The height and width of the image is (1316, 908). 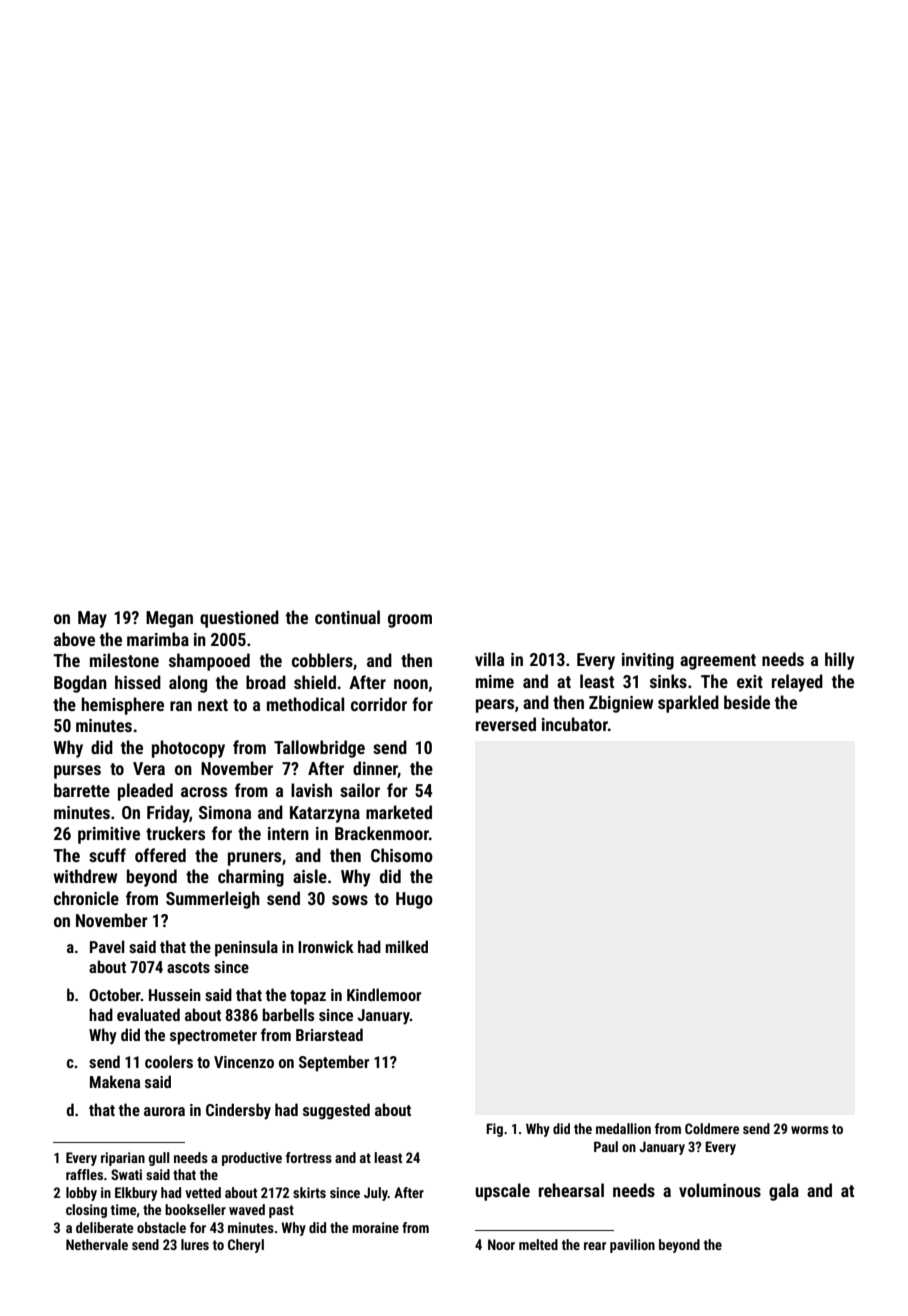 What do you see at coordinates (158, 1159) in the image?
I see `gull` at bounding box center [158, 1159].
